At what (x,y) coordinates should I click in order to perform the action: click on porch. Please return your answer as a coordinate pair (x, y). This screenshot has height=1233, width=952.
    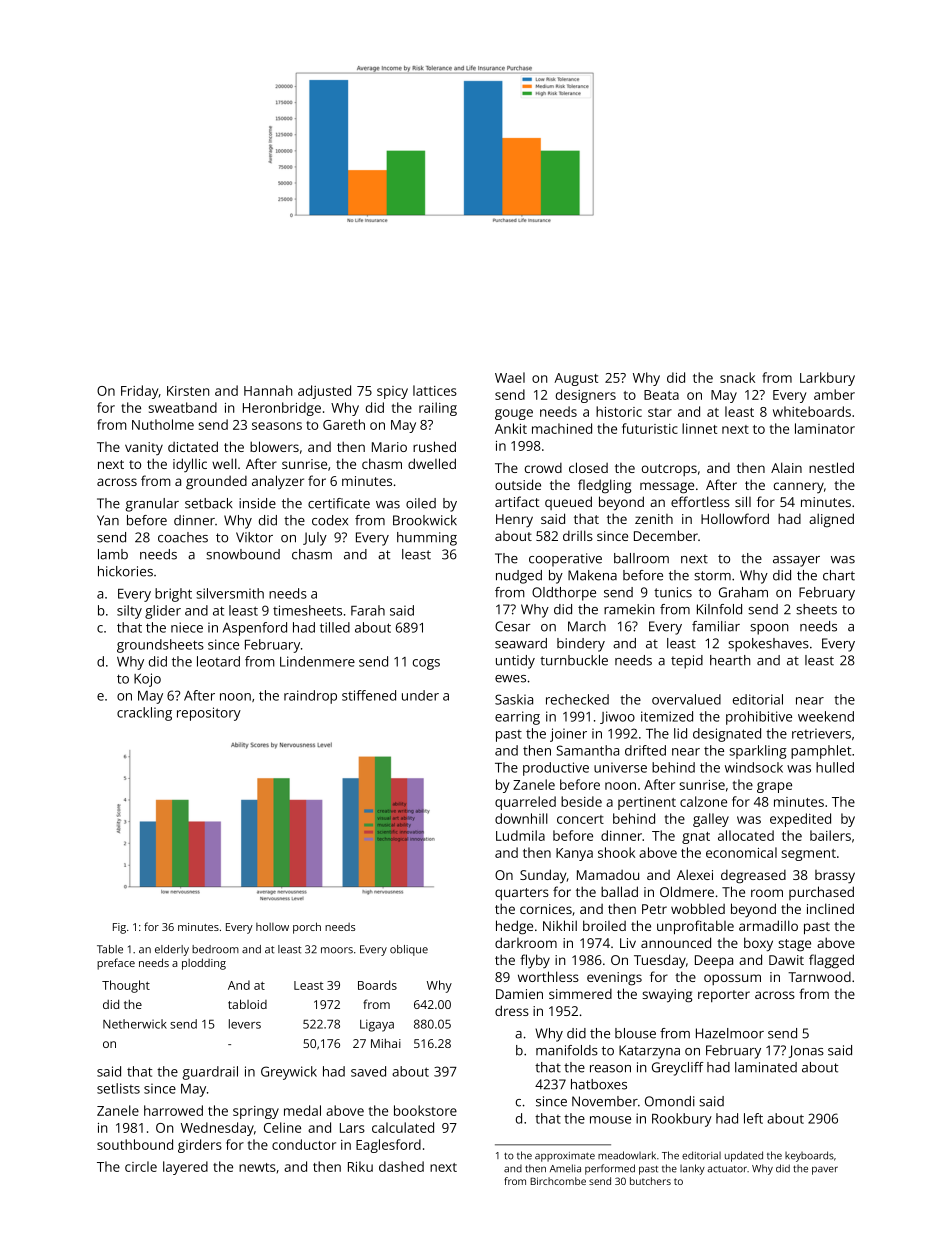
    Looking at the image, I should click on (307, 928).
